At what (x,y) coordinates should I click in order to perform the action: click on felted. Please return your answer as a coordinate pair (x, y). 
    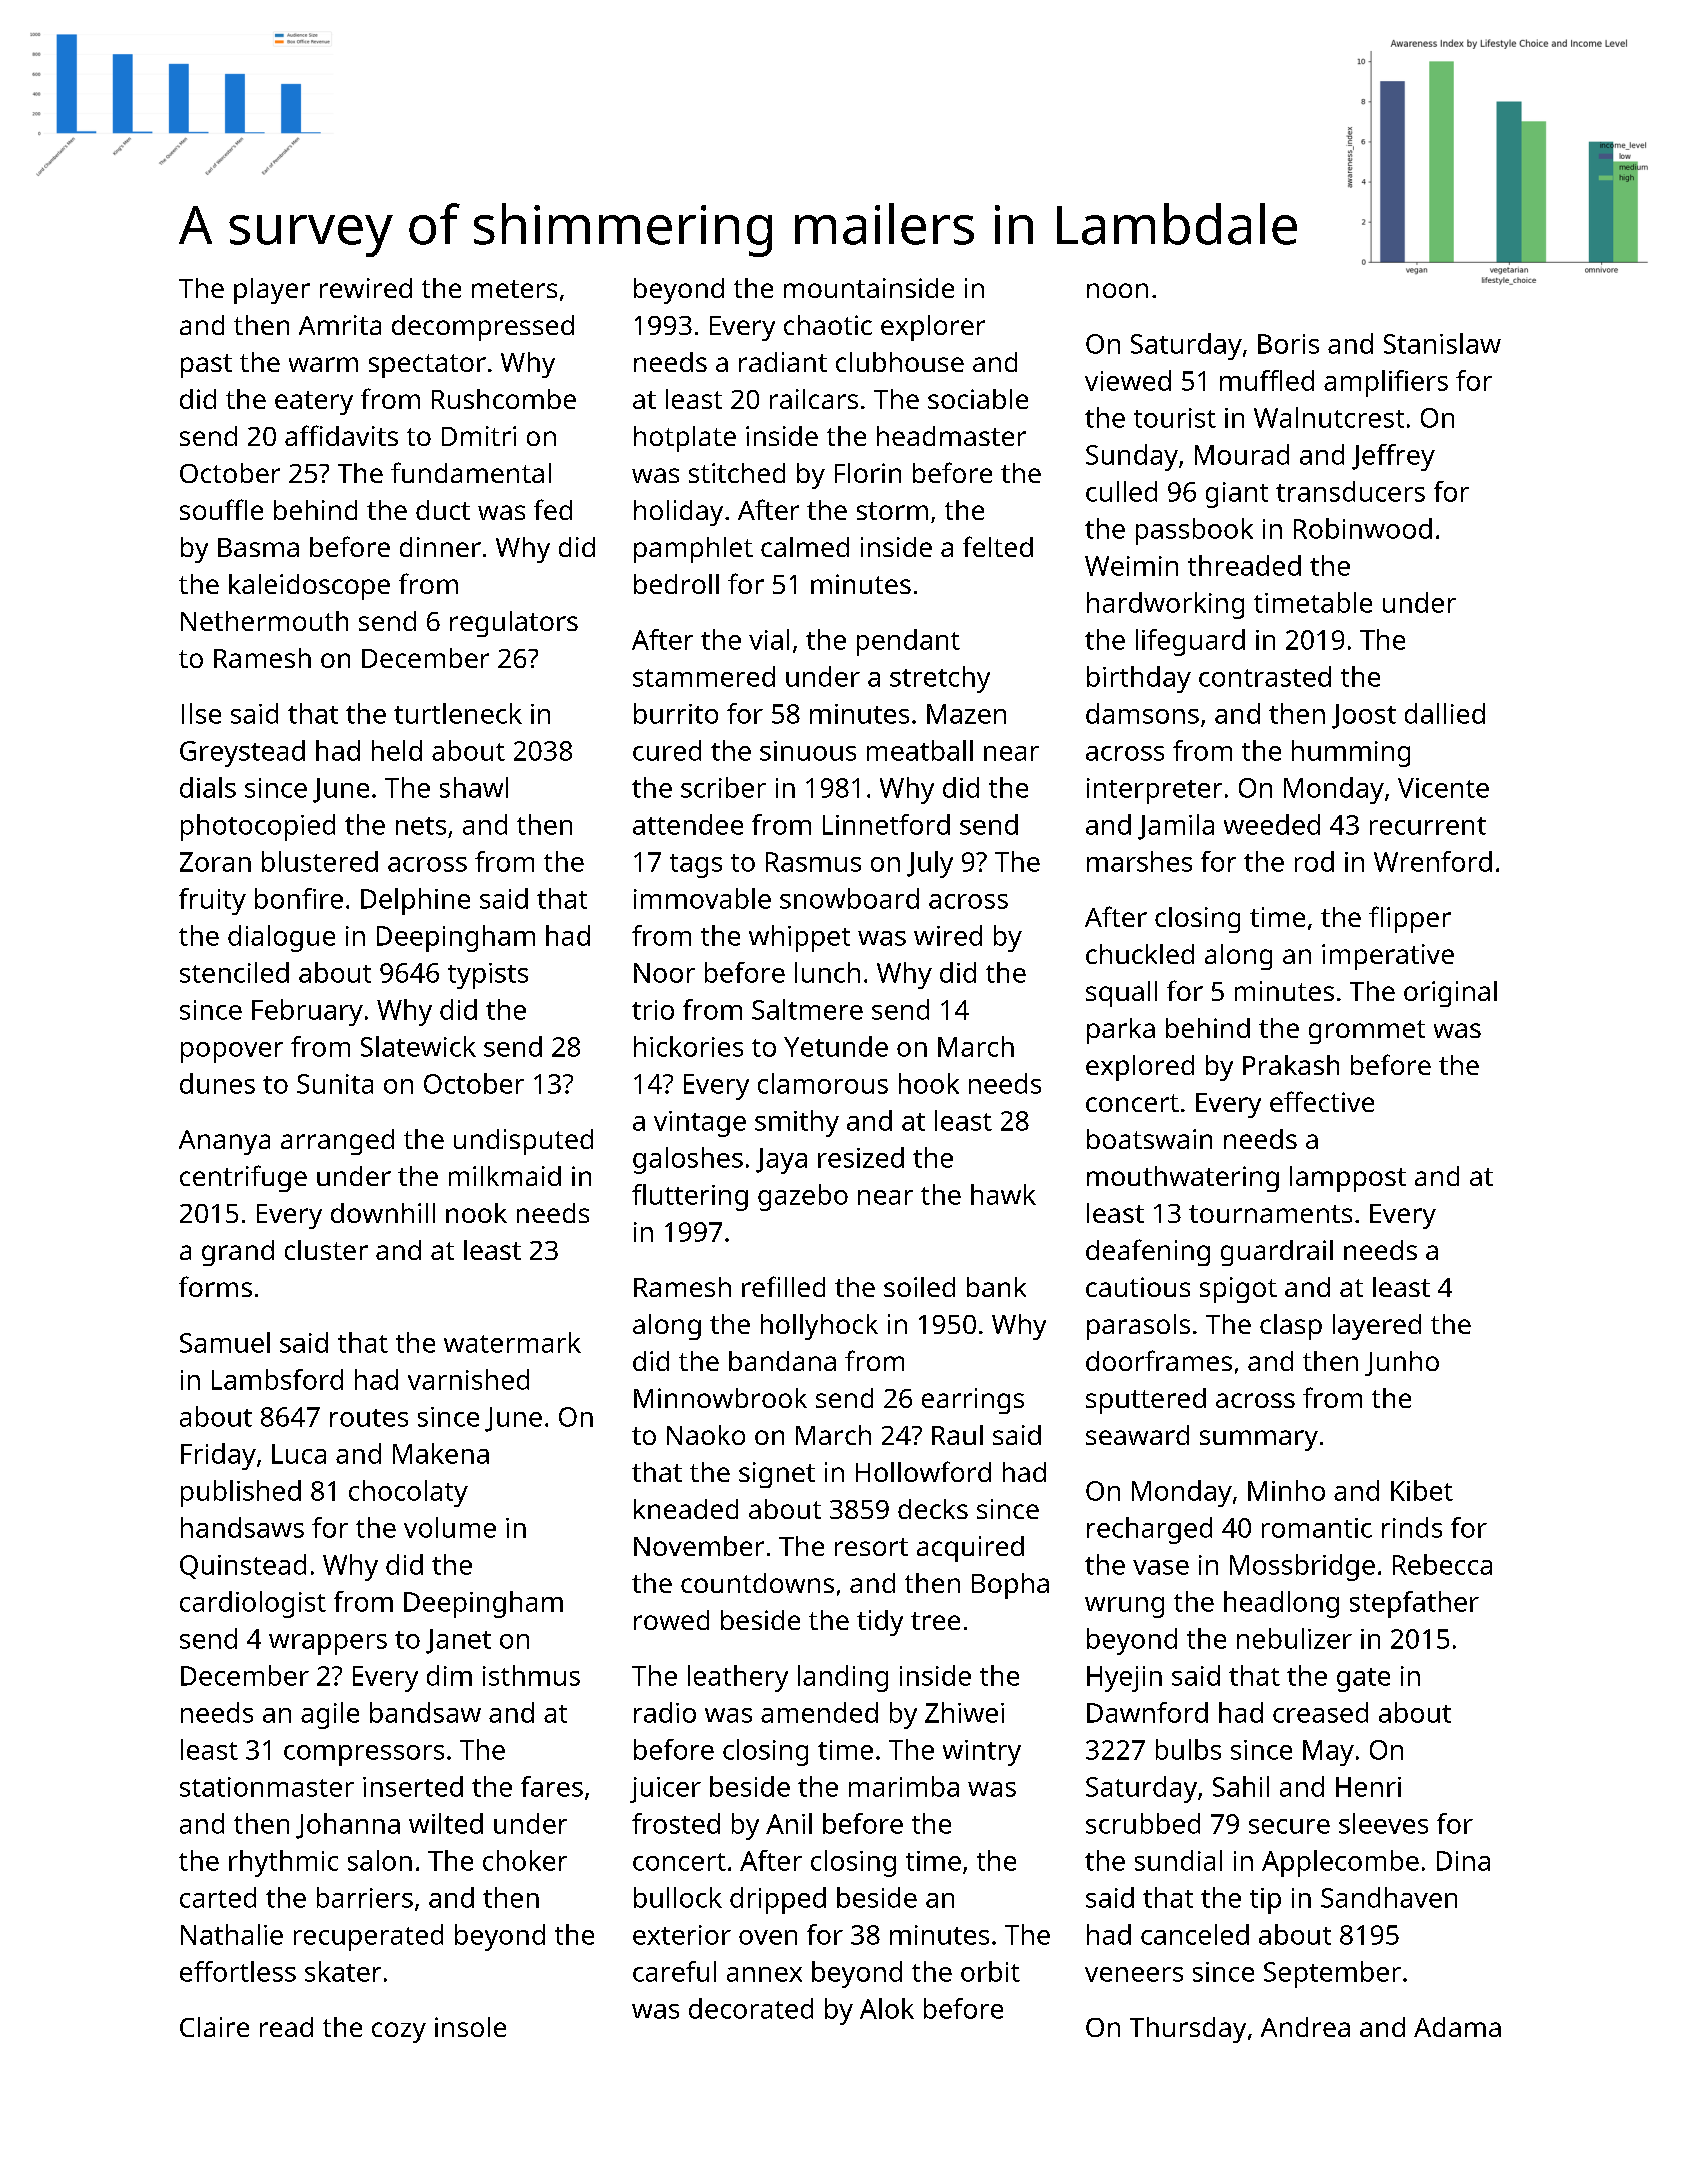
    Looking at the image, I should click on (998, 546).
